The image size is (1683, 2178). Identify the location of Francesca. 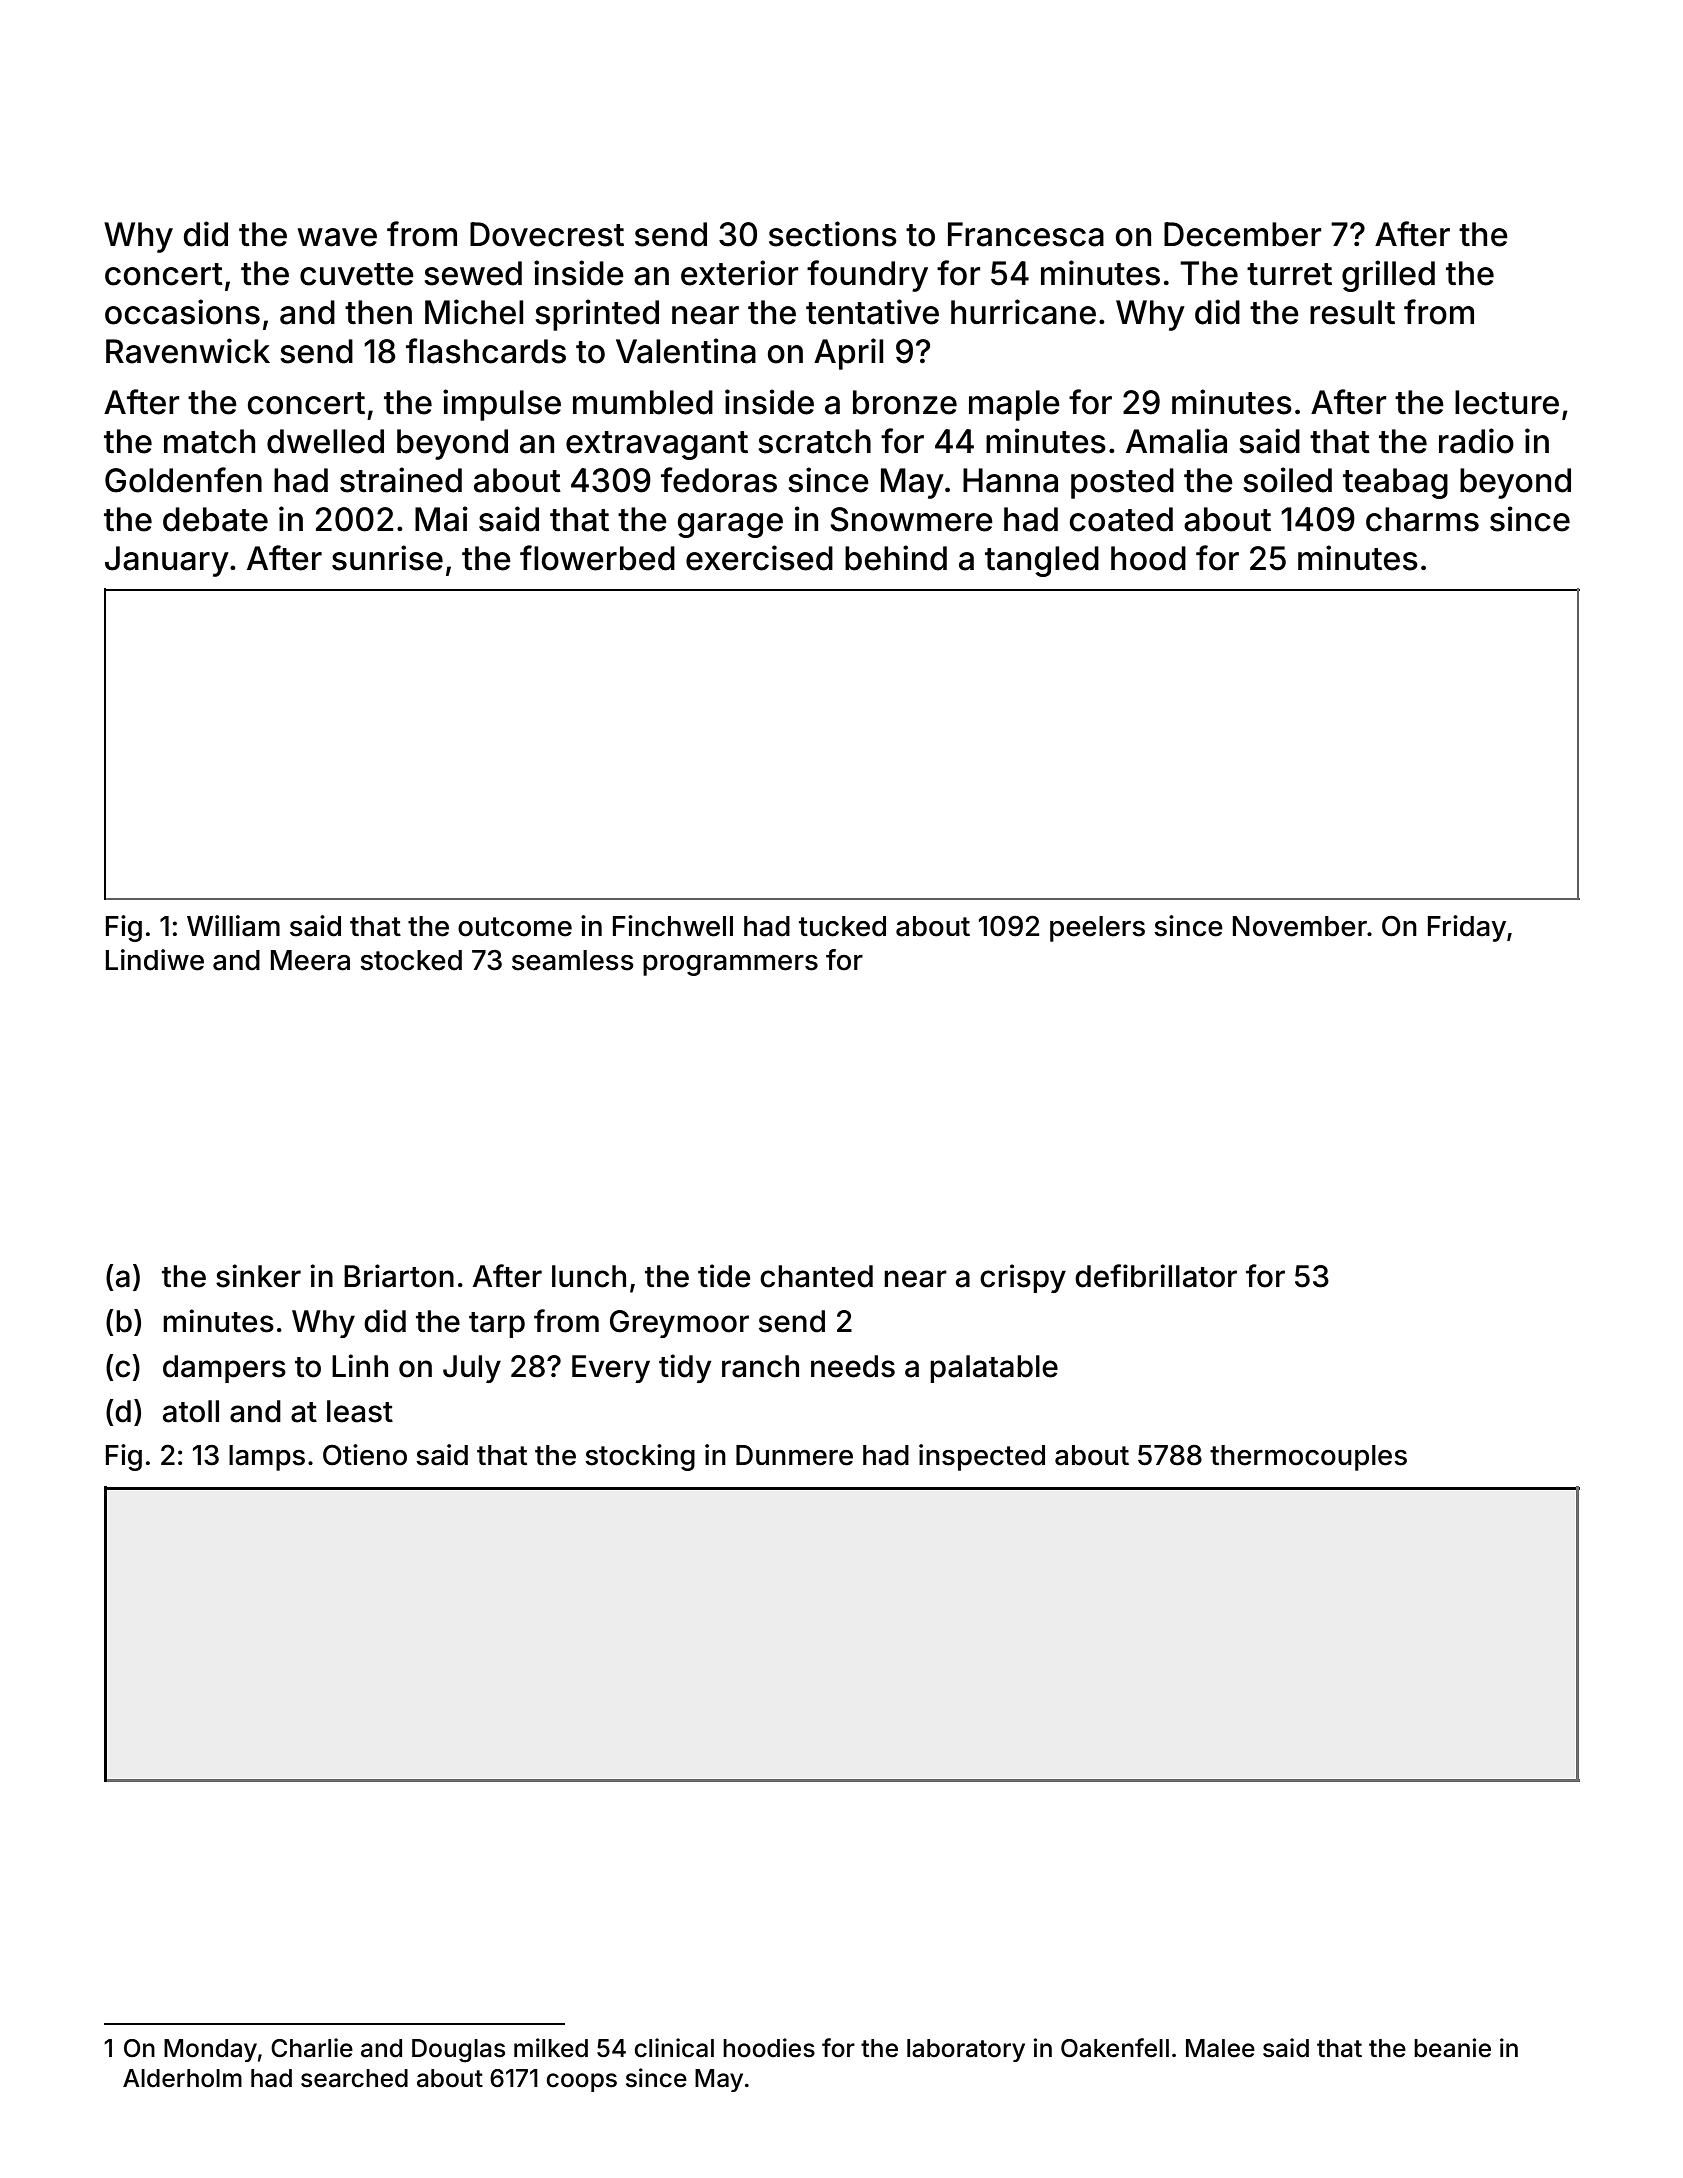
(1026, 234).
